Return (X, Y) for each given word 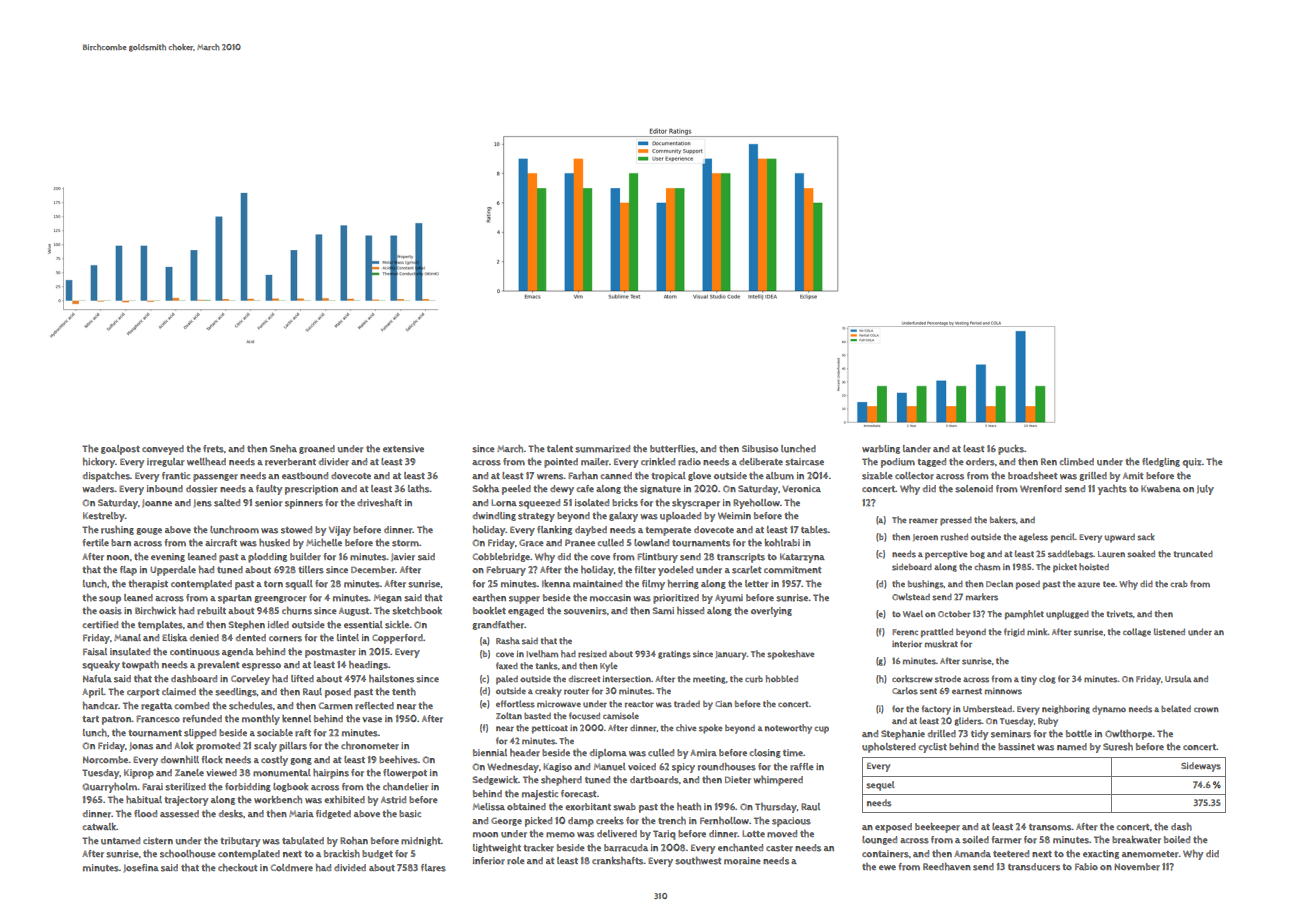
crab (1179, 584)
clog (1047, 679)
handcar (100, 706)
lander (917, 449)
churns (297, 611)
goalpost (120, 450)
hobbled (782, 679)
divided (350, 867)
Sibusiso (760, 449)
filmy (653, 585)
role (516, 861)
